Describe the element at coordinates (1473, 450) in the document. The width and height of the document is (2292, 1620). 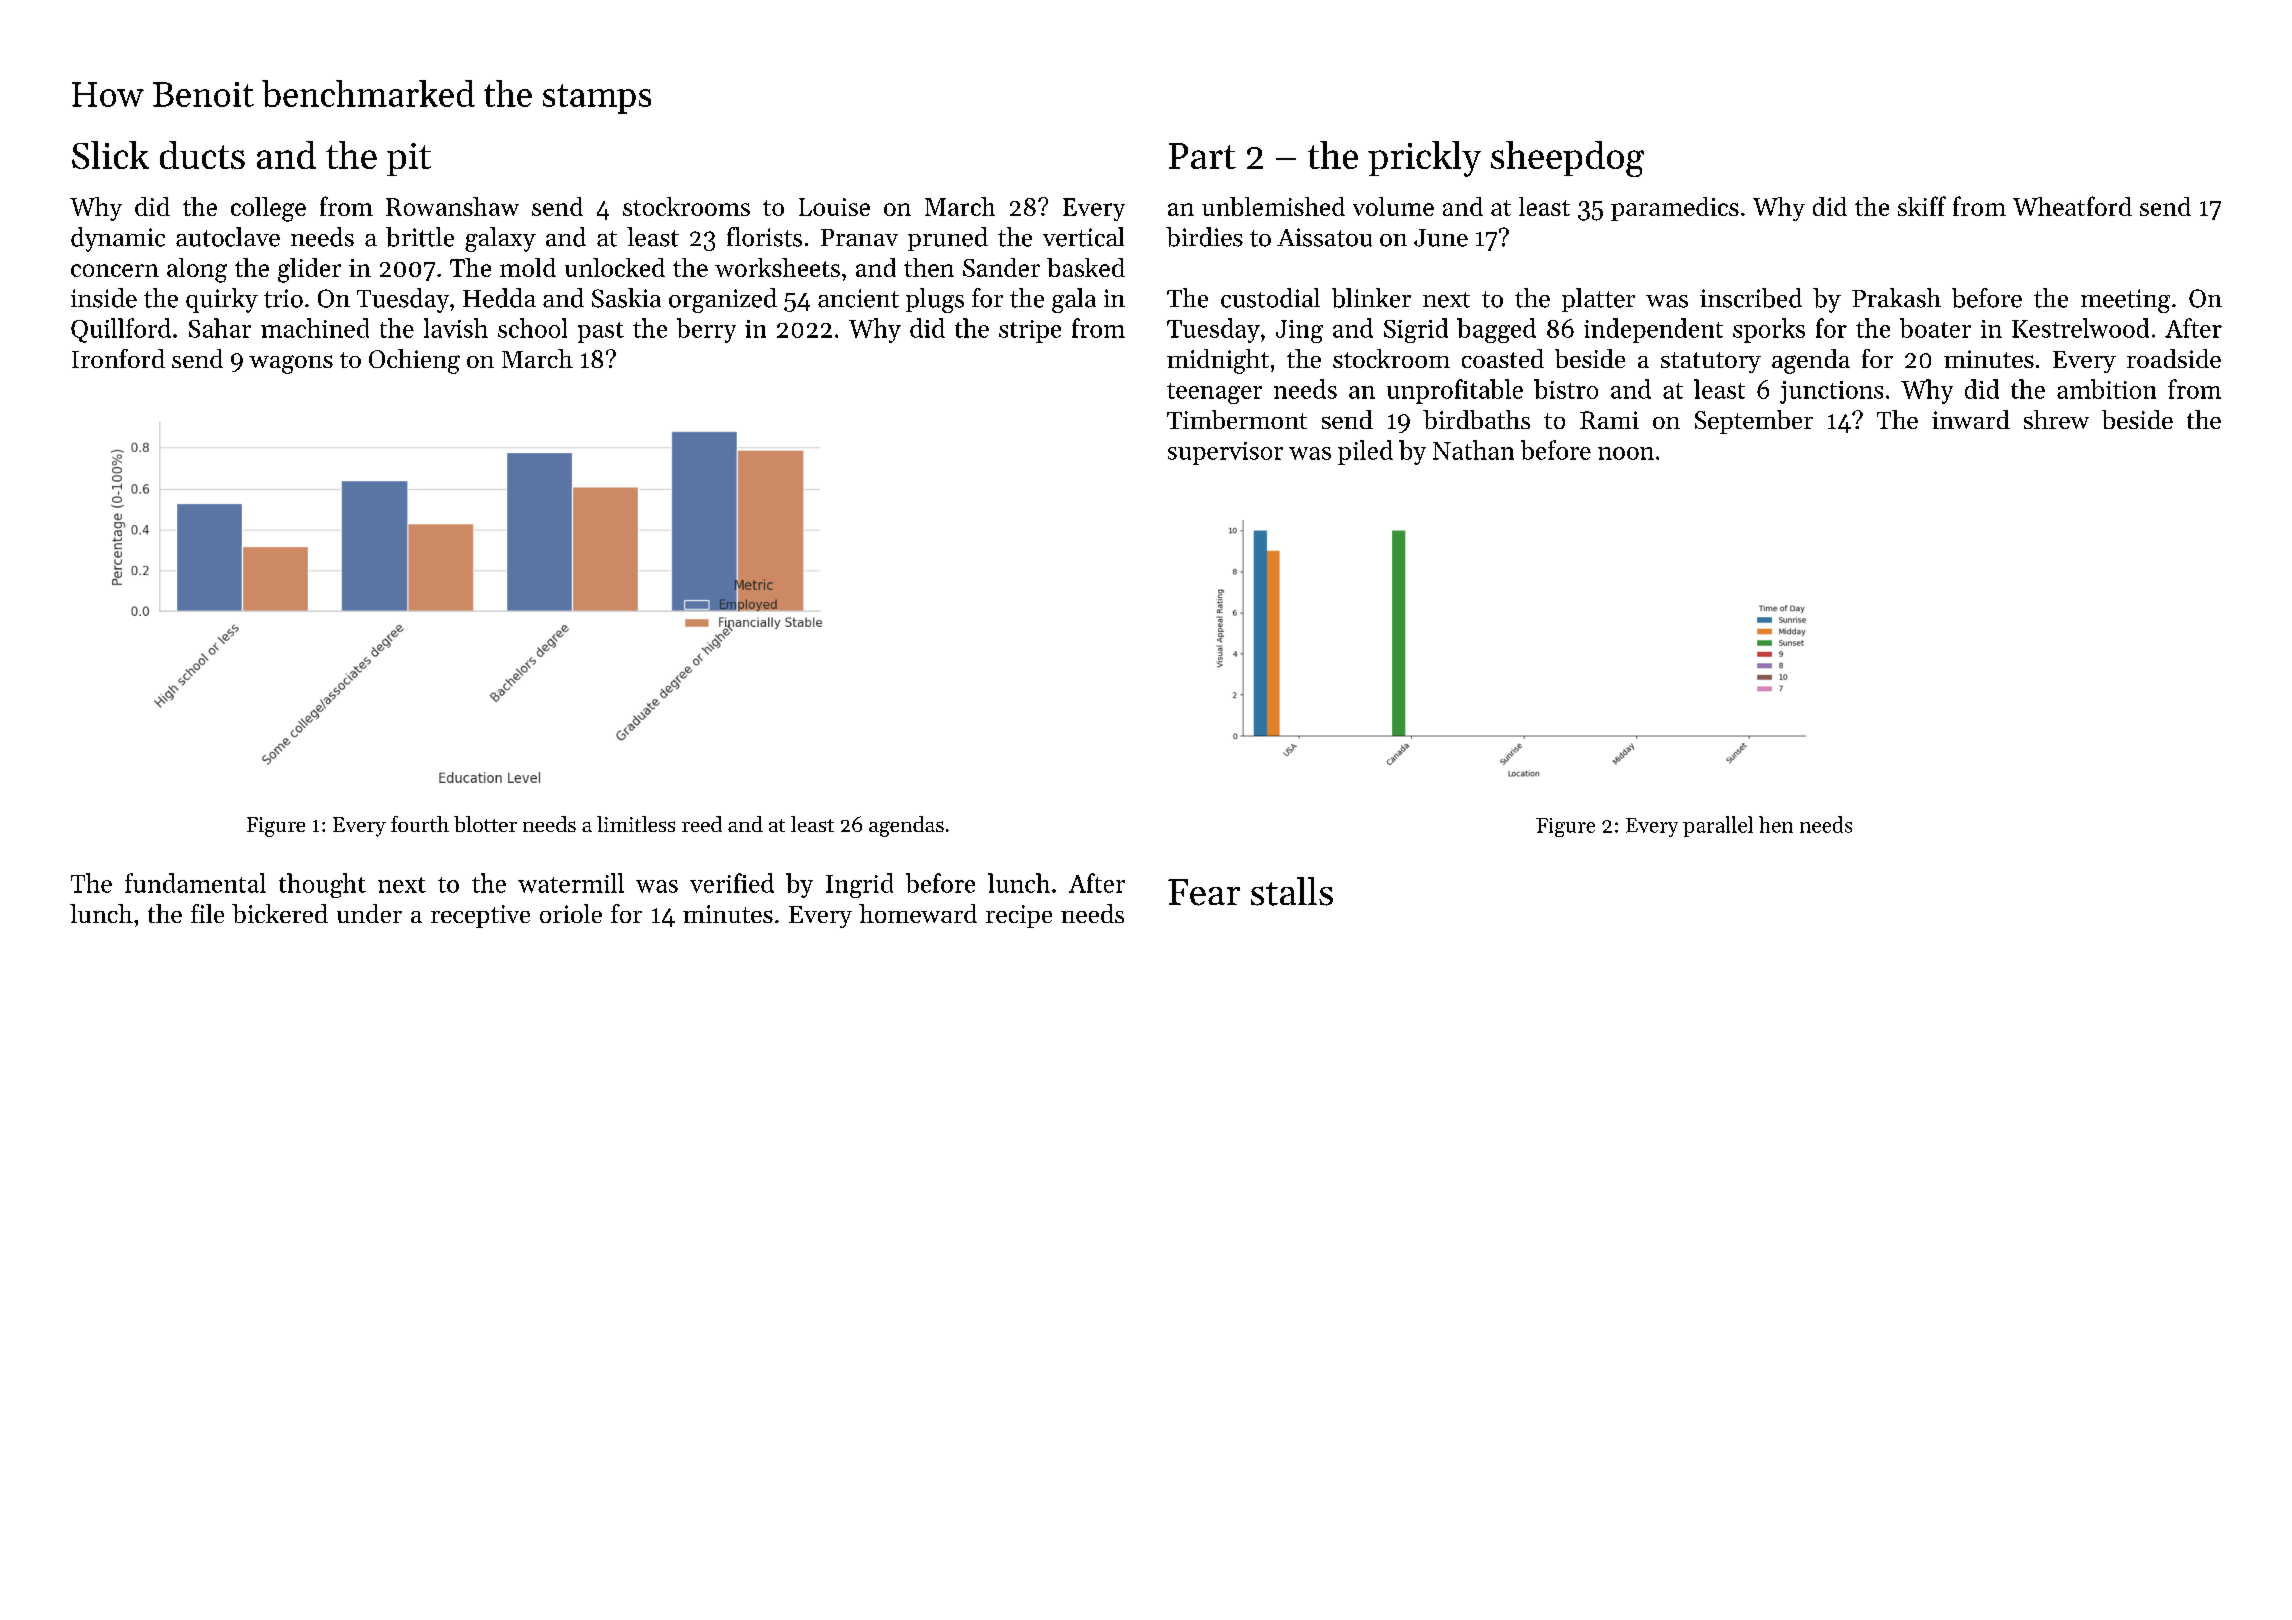
I see `Nathan` at that location.
